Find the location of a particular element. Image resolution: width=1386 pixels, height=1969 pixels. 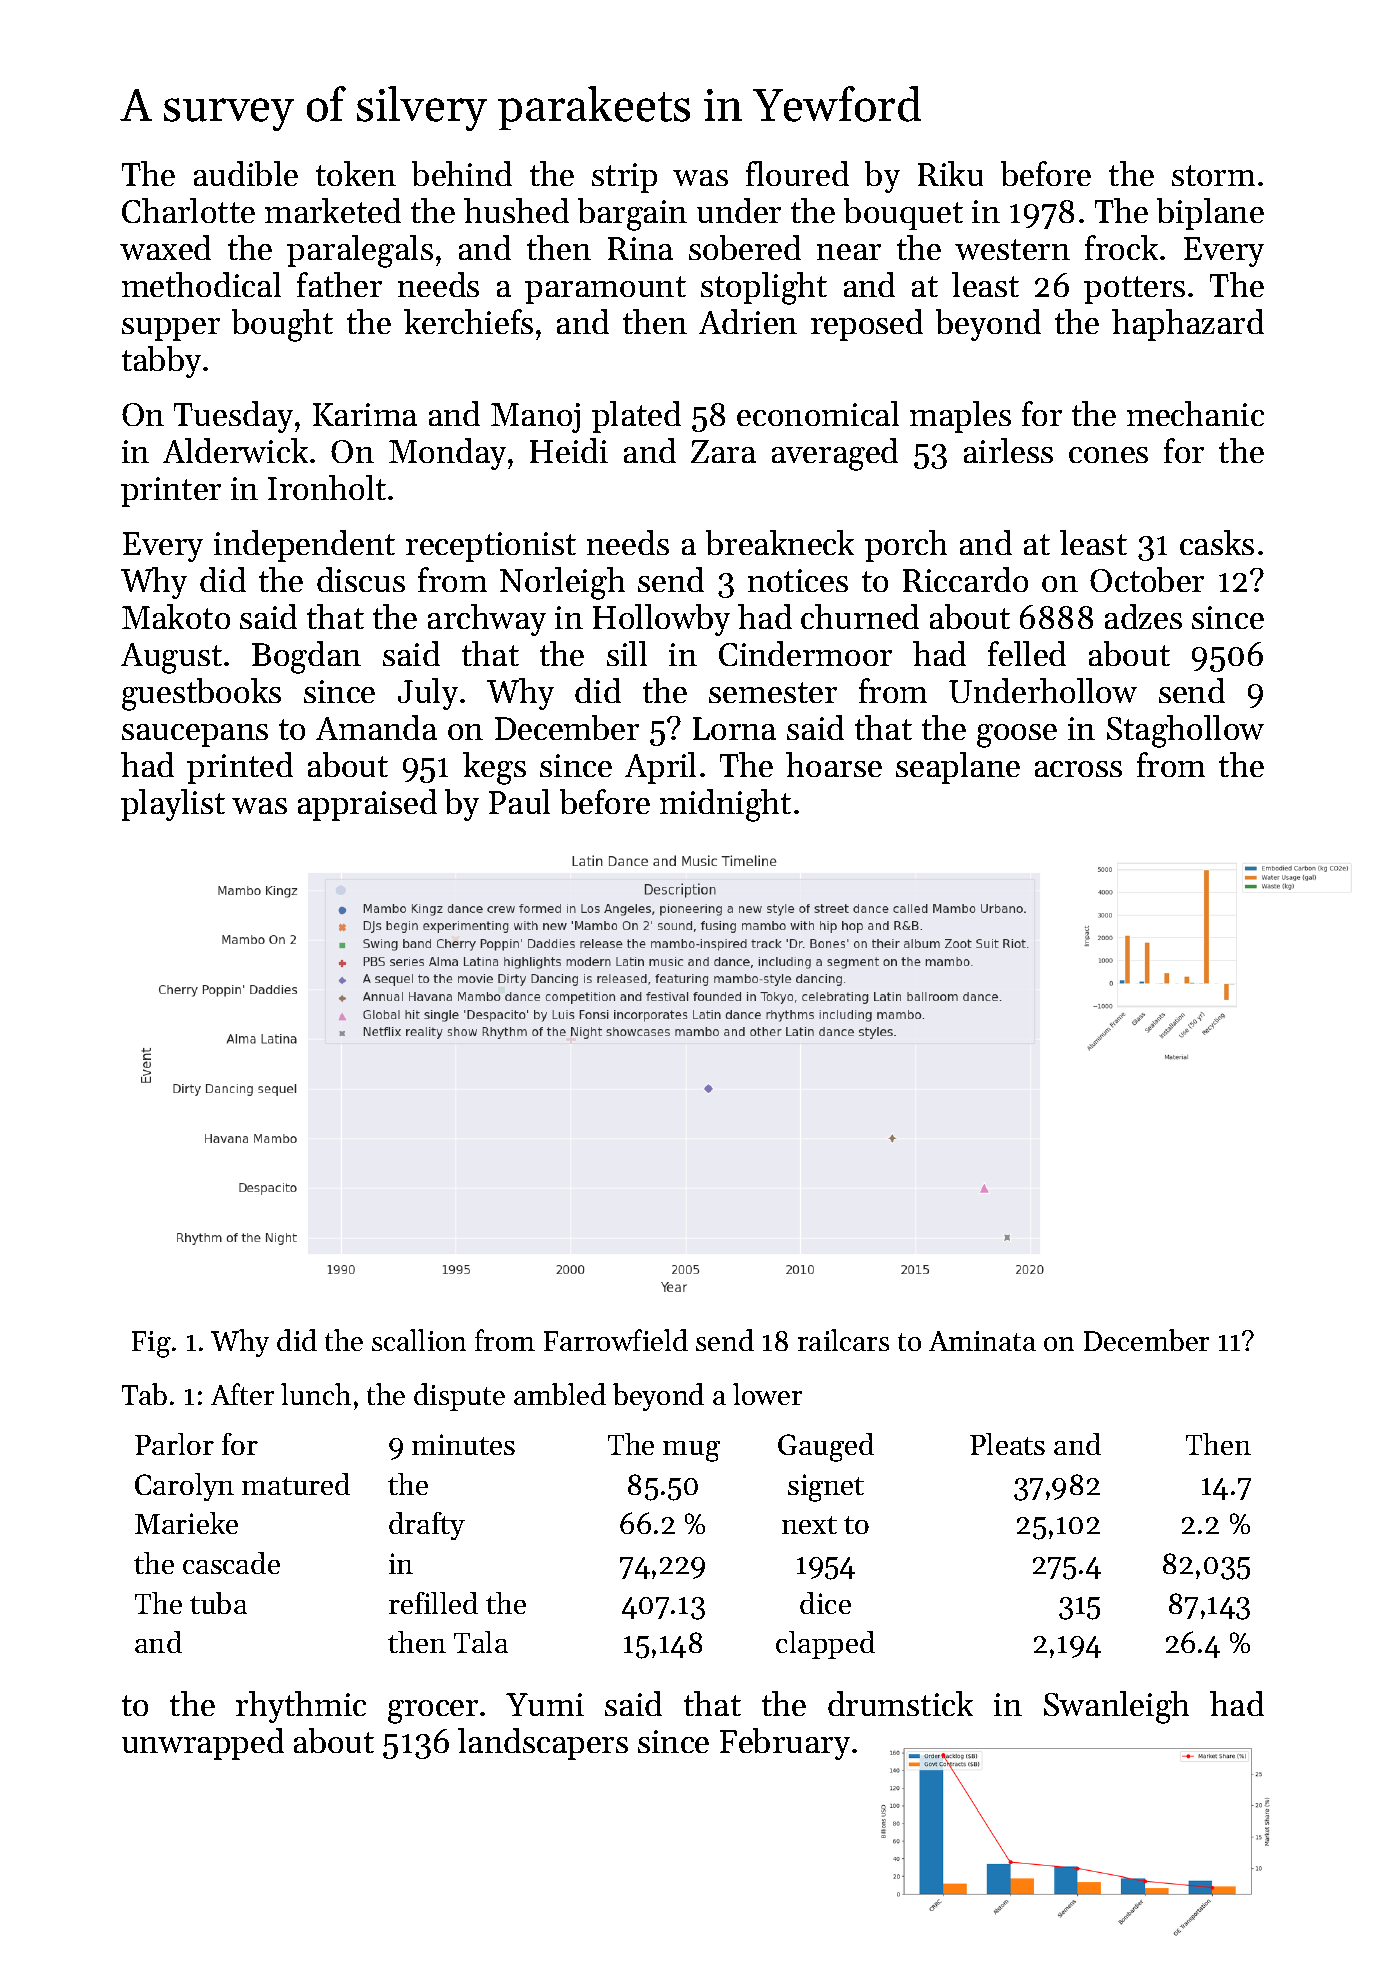

token is located at coordinates (356, 173).
